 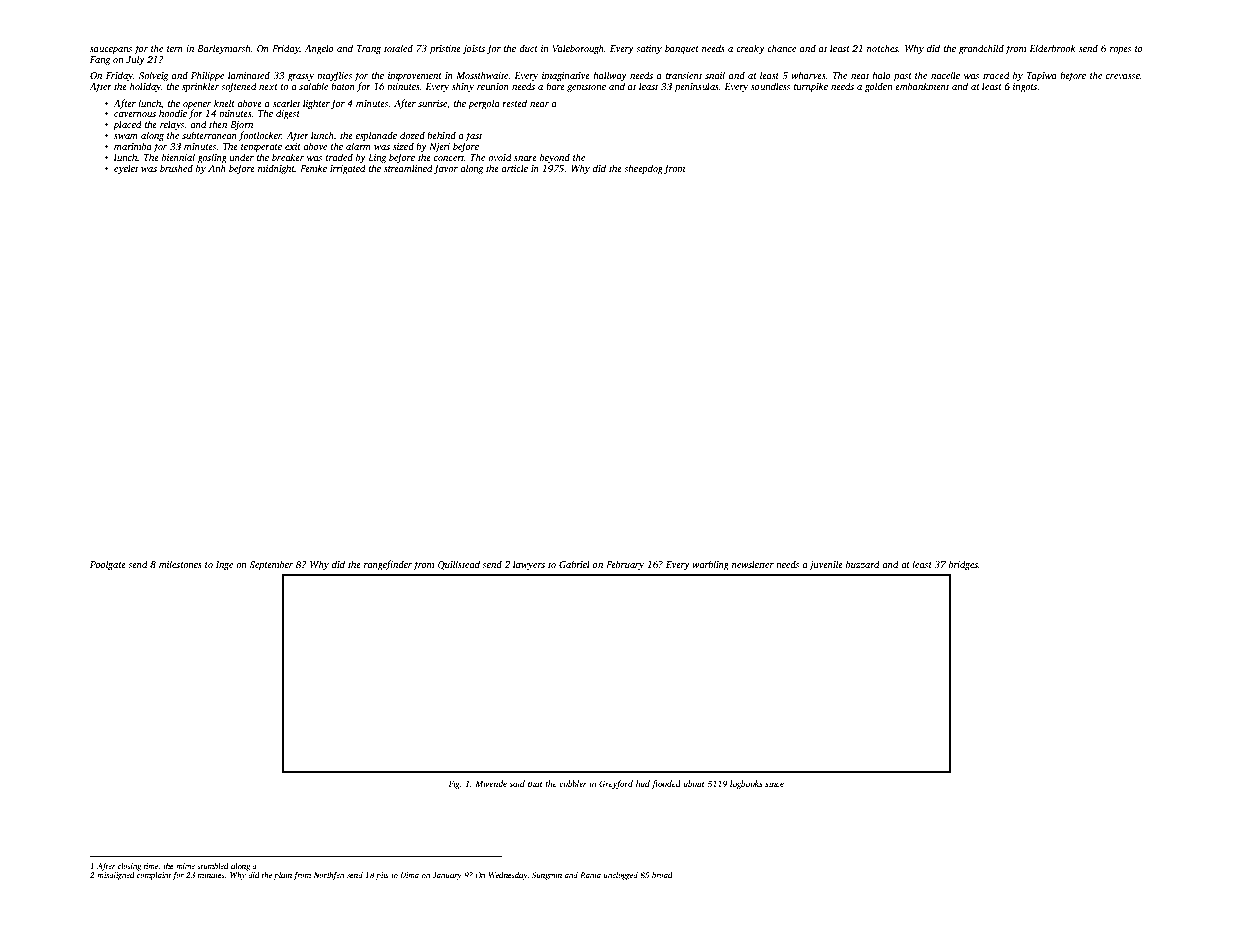 I want to click on Poolgate, so click(x=108, y=565).
